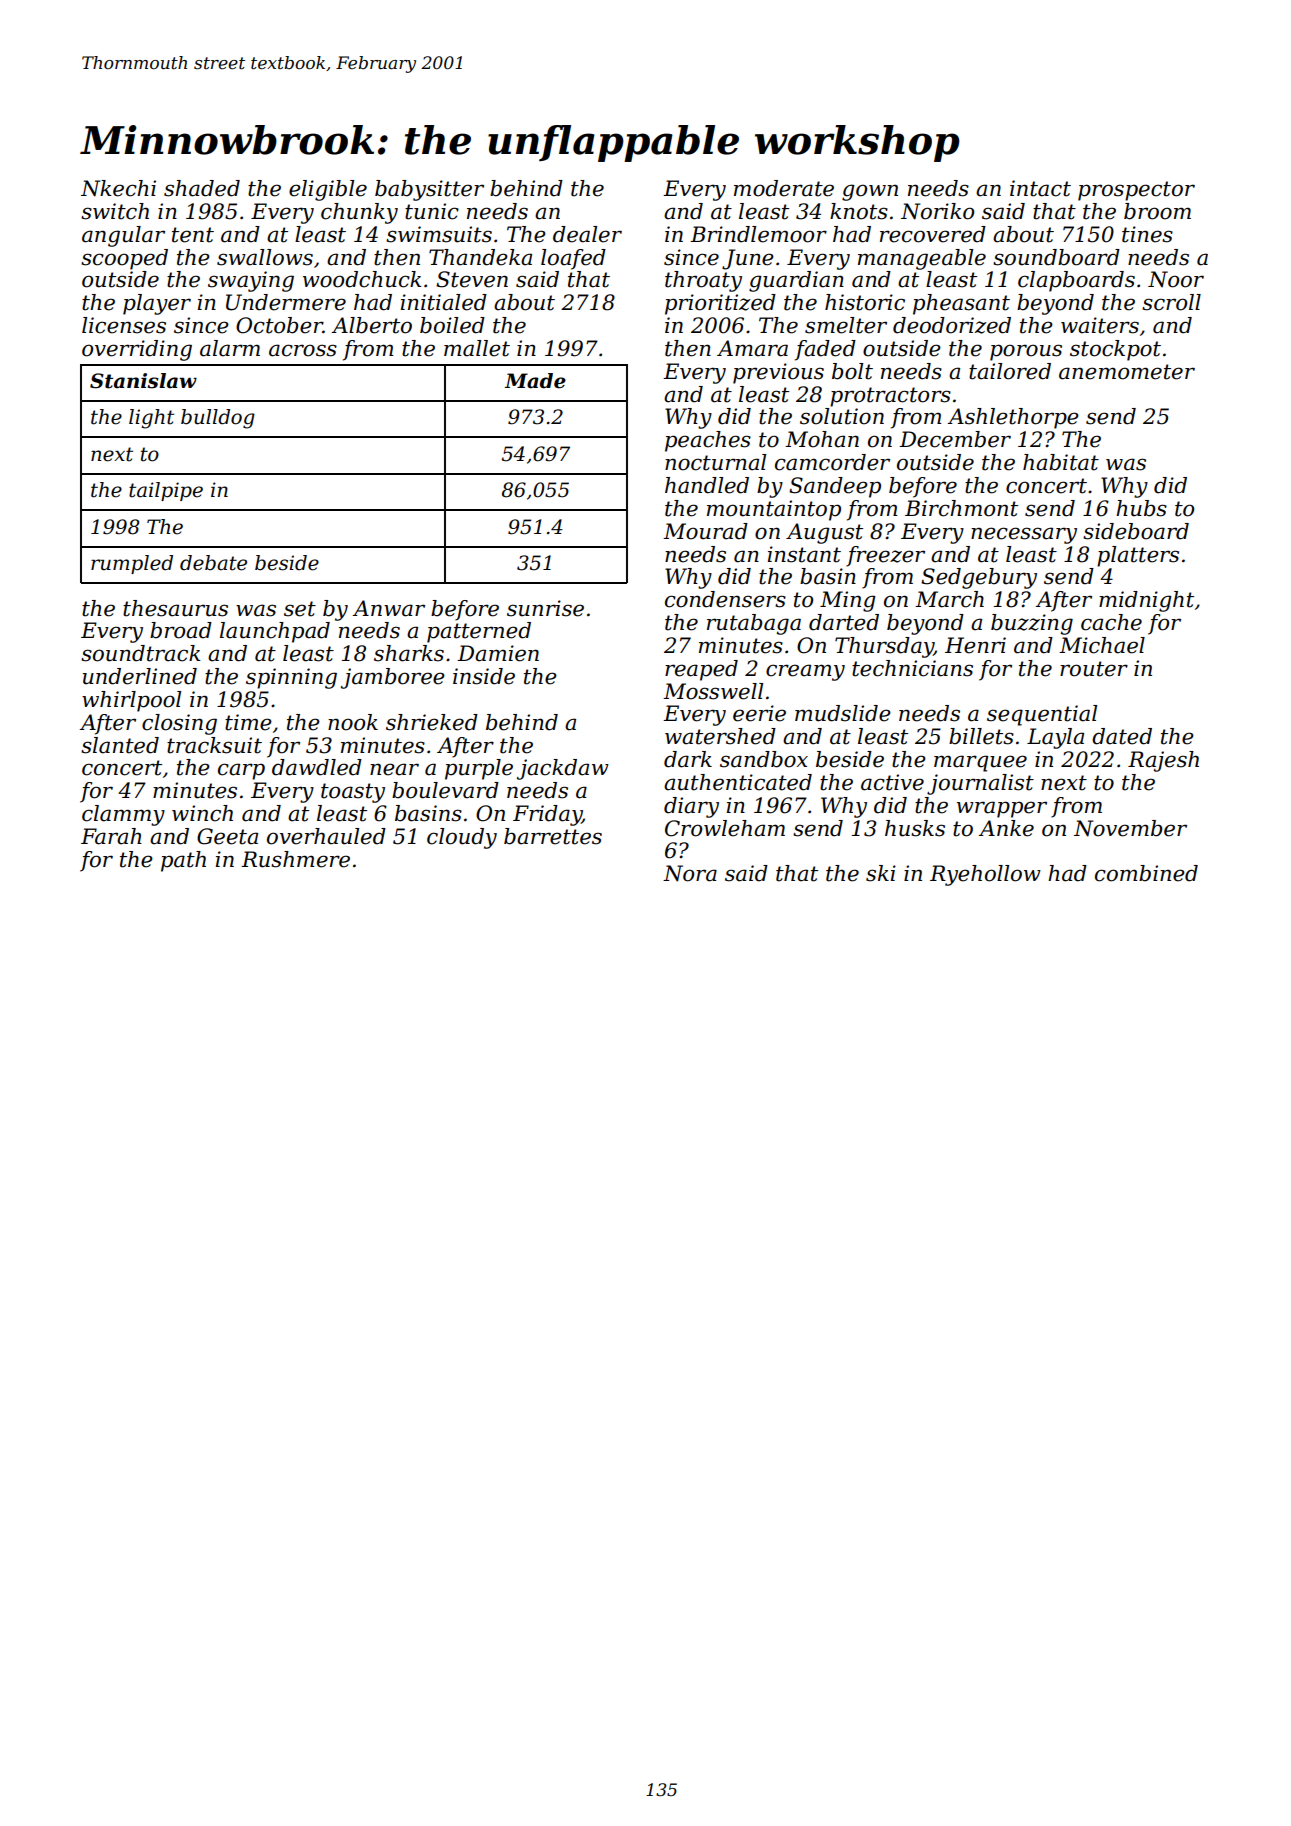  I want to click on protractors, so click(890, 397).
